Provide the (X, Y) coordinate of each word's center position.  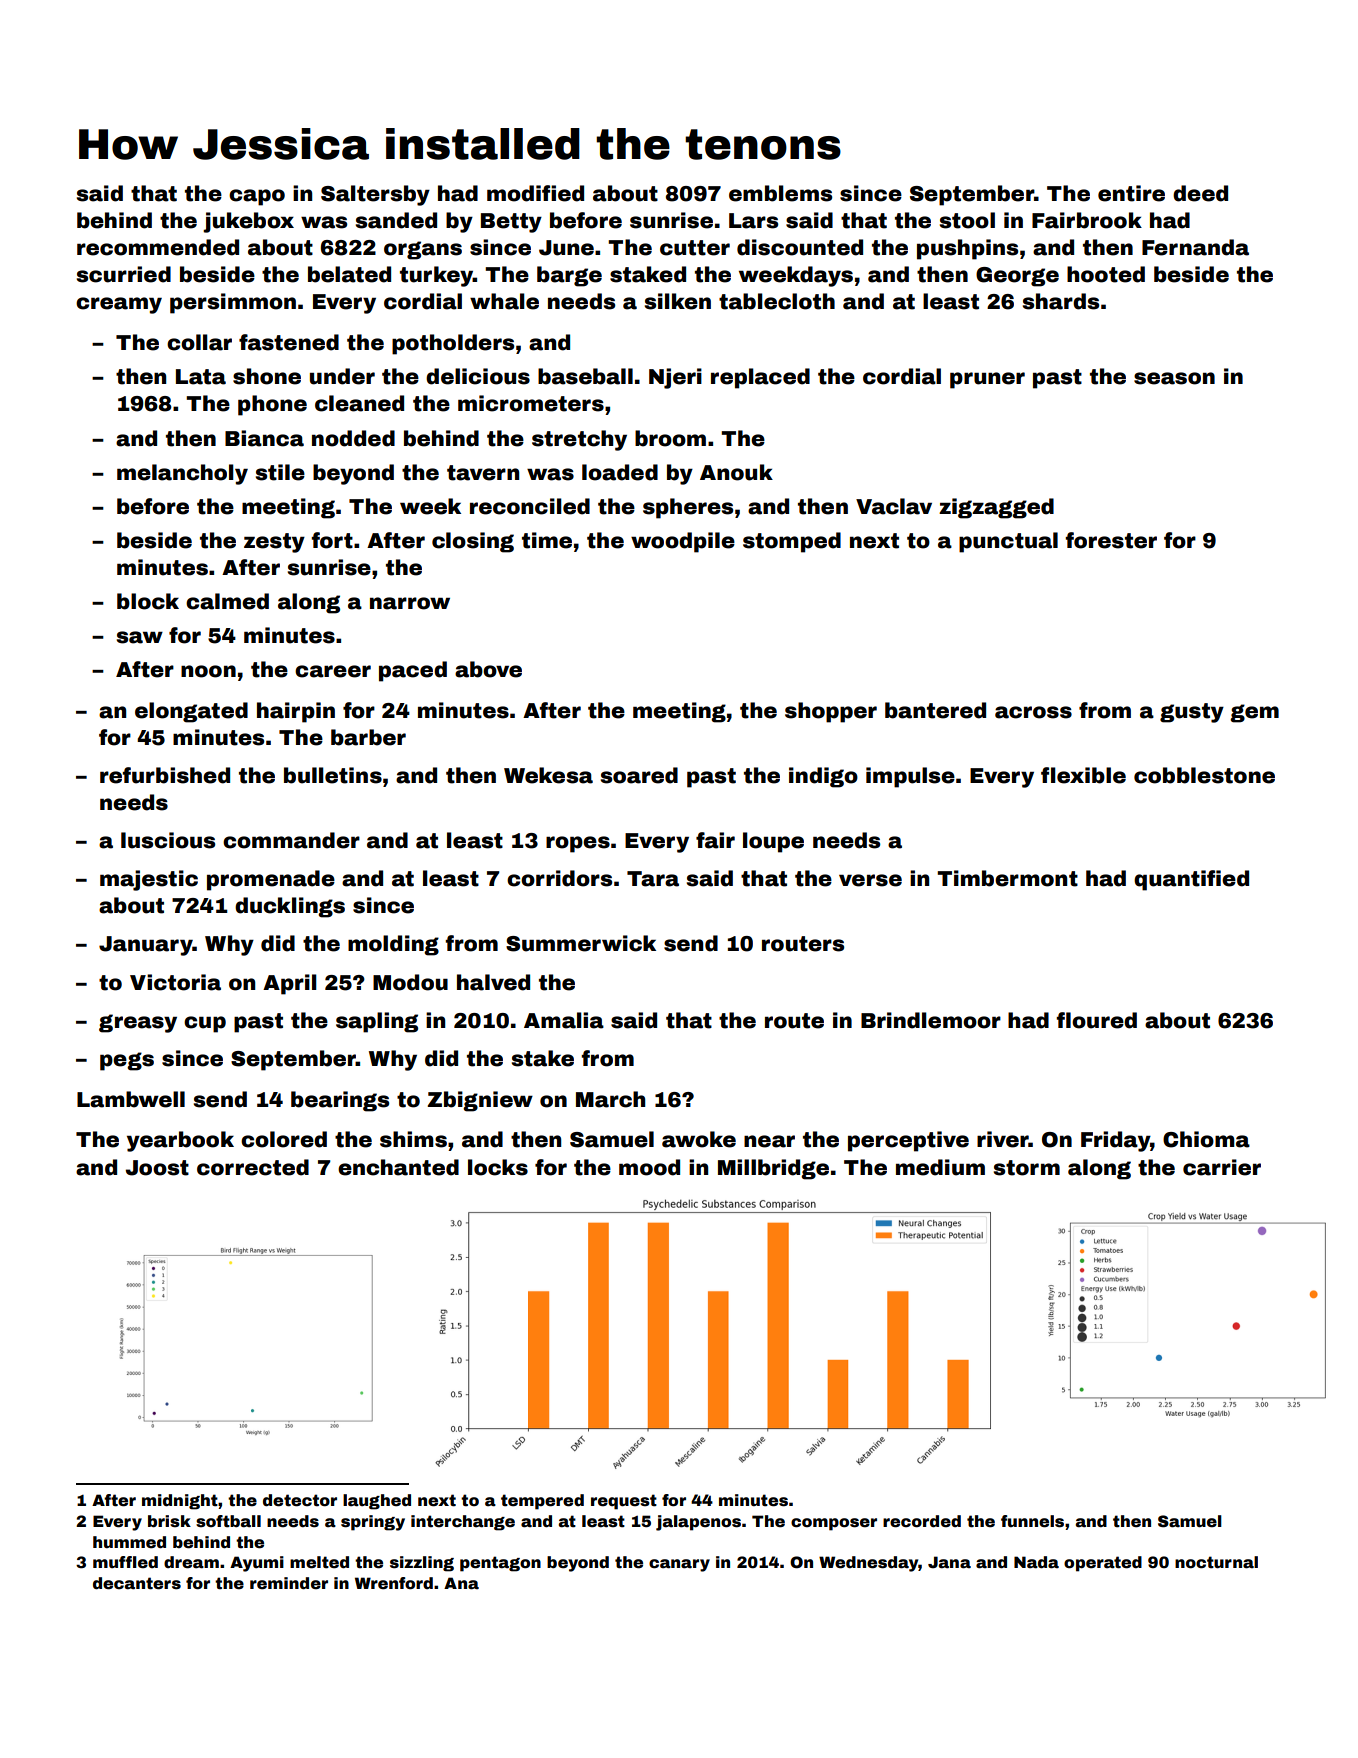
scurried (124, 274)
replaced (760, 378)
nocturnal (1216, 1562)
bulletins (333, 775)
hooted (1106, 274)
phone (272, 405)
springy (373, 1523)
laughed (377, 1502)
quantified (1191, 880)
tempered (542, 1502)
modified (535, 193)
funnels (1032, 1521)
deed (1200, 193)
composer (834, 1524)
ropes (578, 844)
